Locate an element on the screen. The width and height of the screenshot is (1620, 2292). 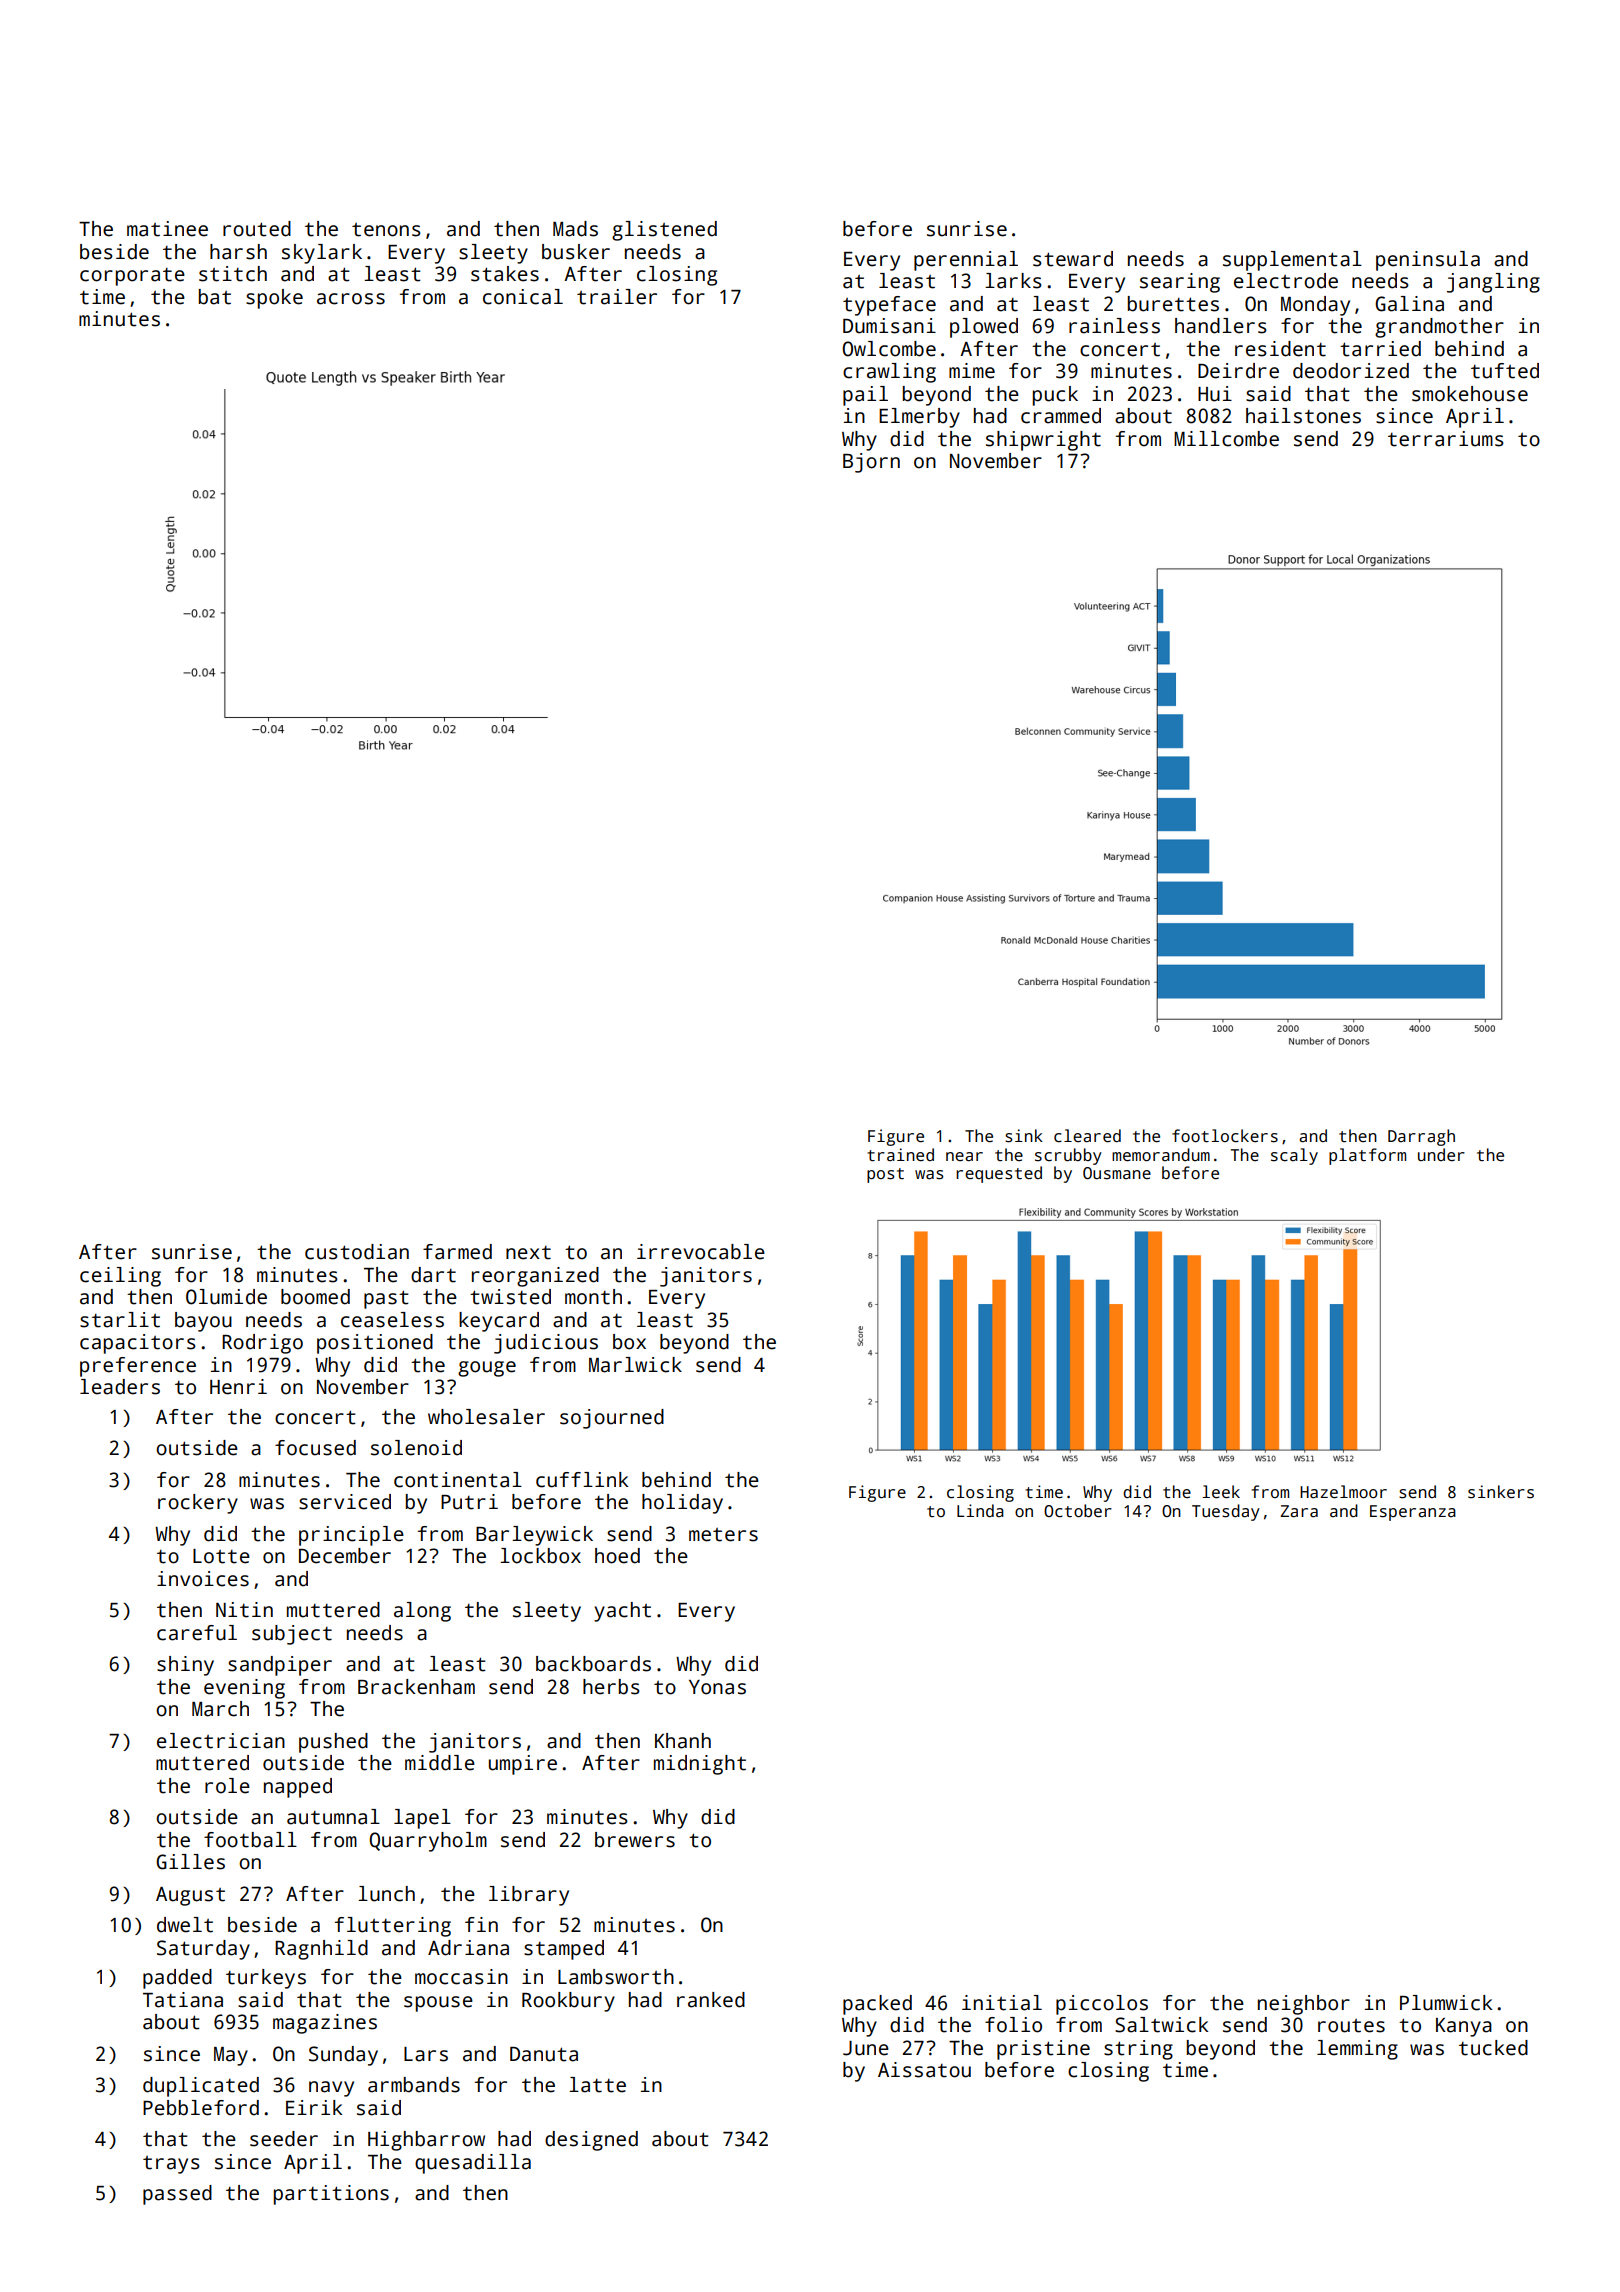
rockery is located at coordinates (198, 1504).
